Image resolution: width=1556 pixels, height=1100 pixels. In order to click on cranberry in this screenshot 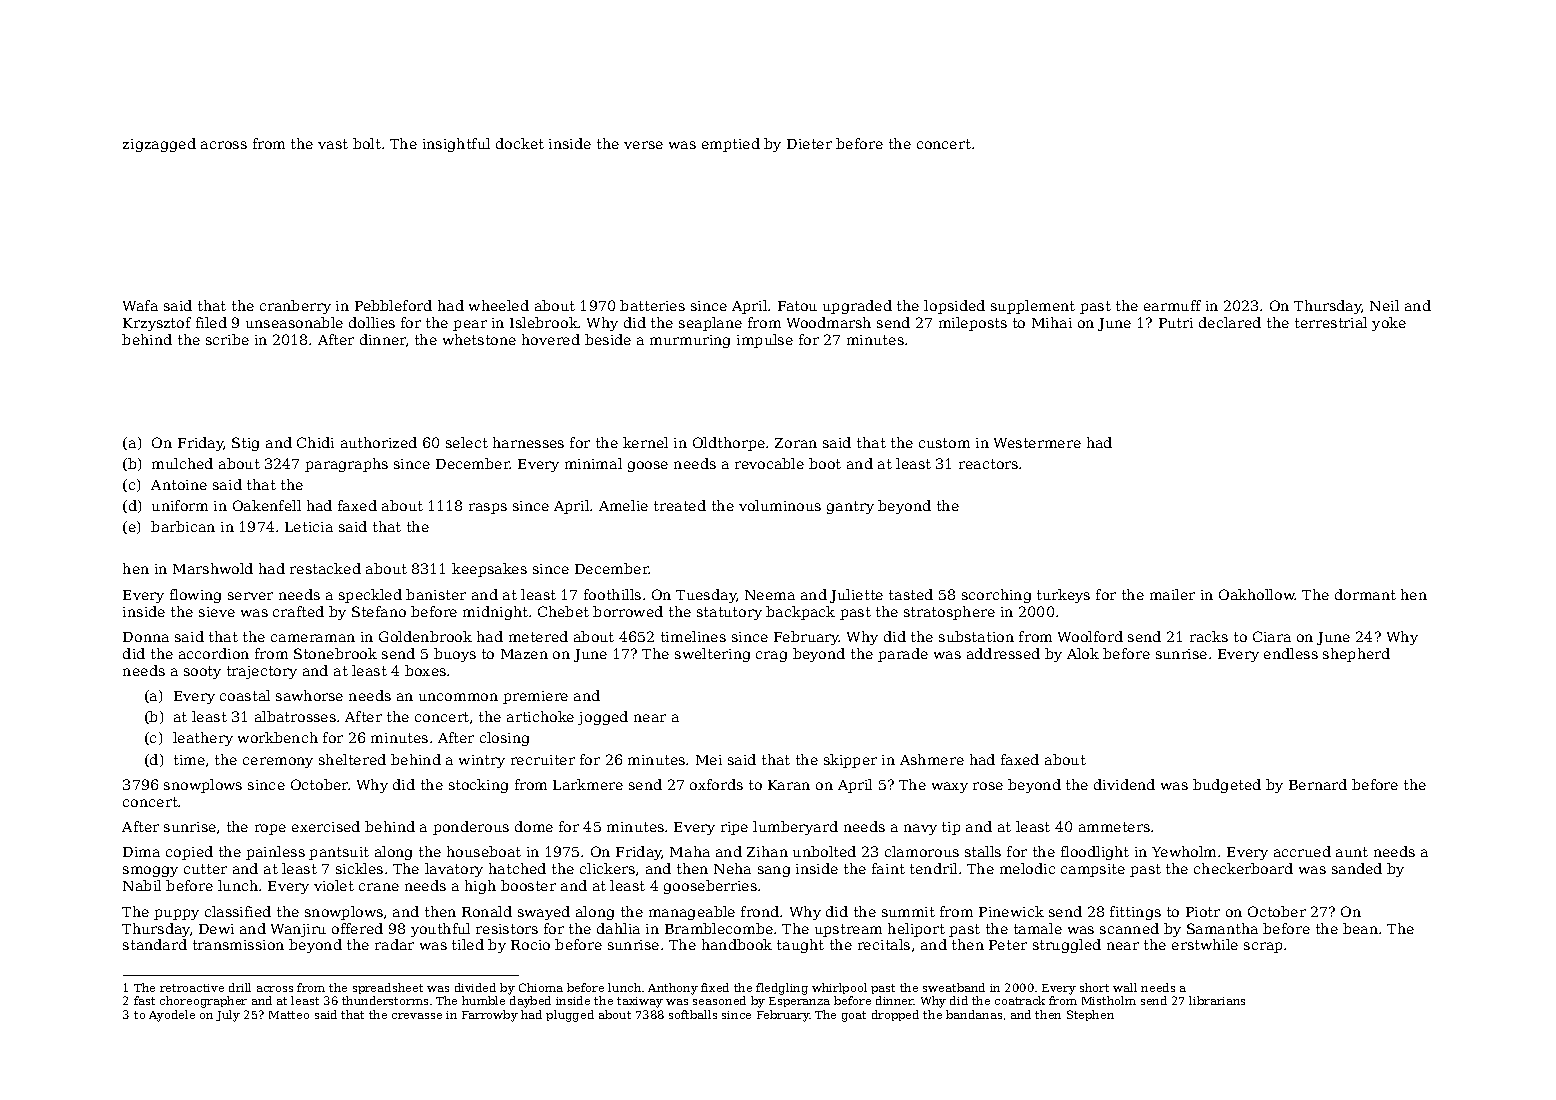, I will do `click(295, 307)`.
